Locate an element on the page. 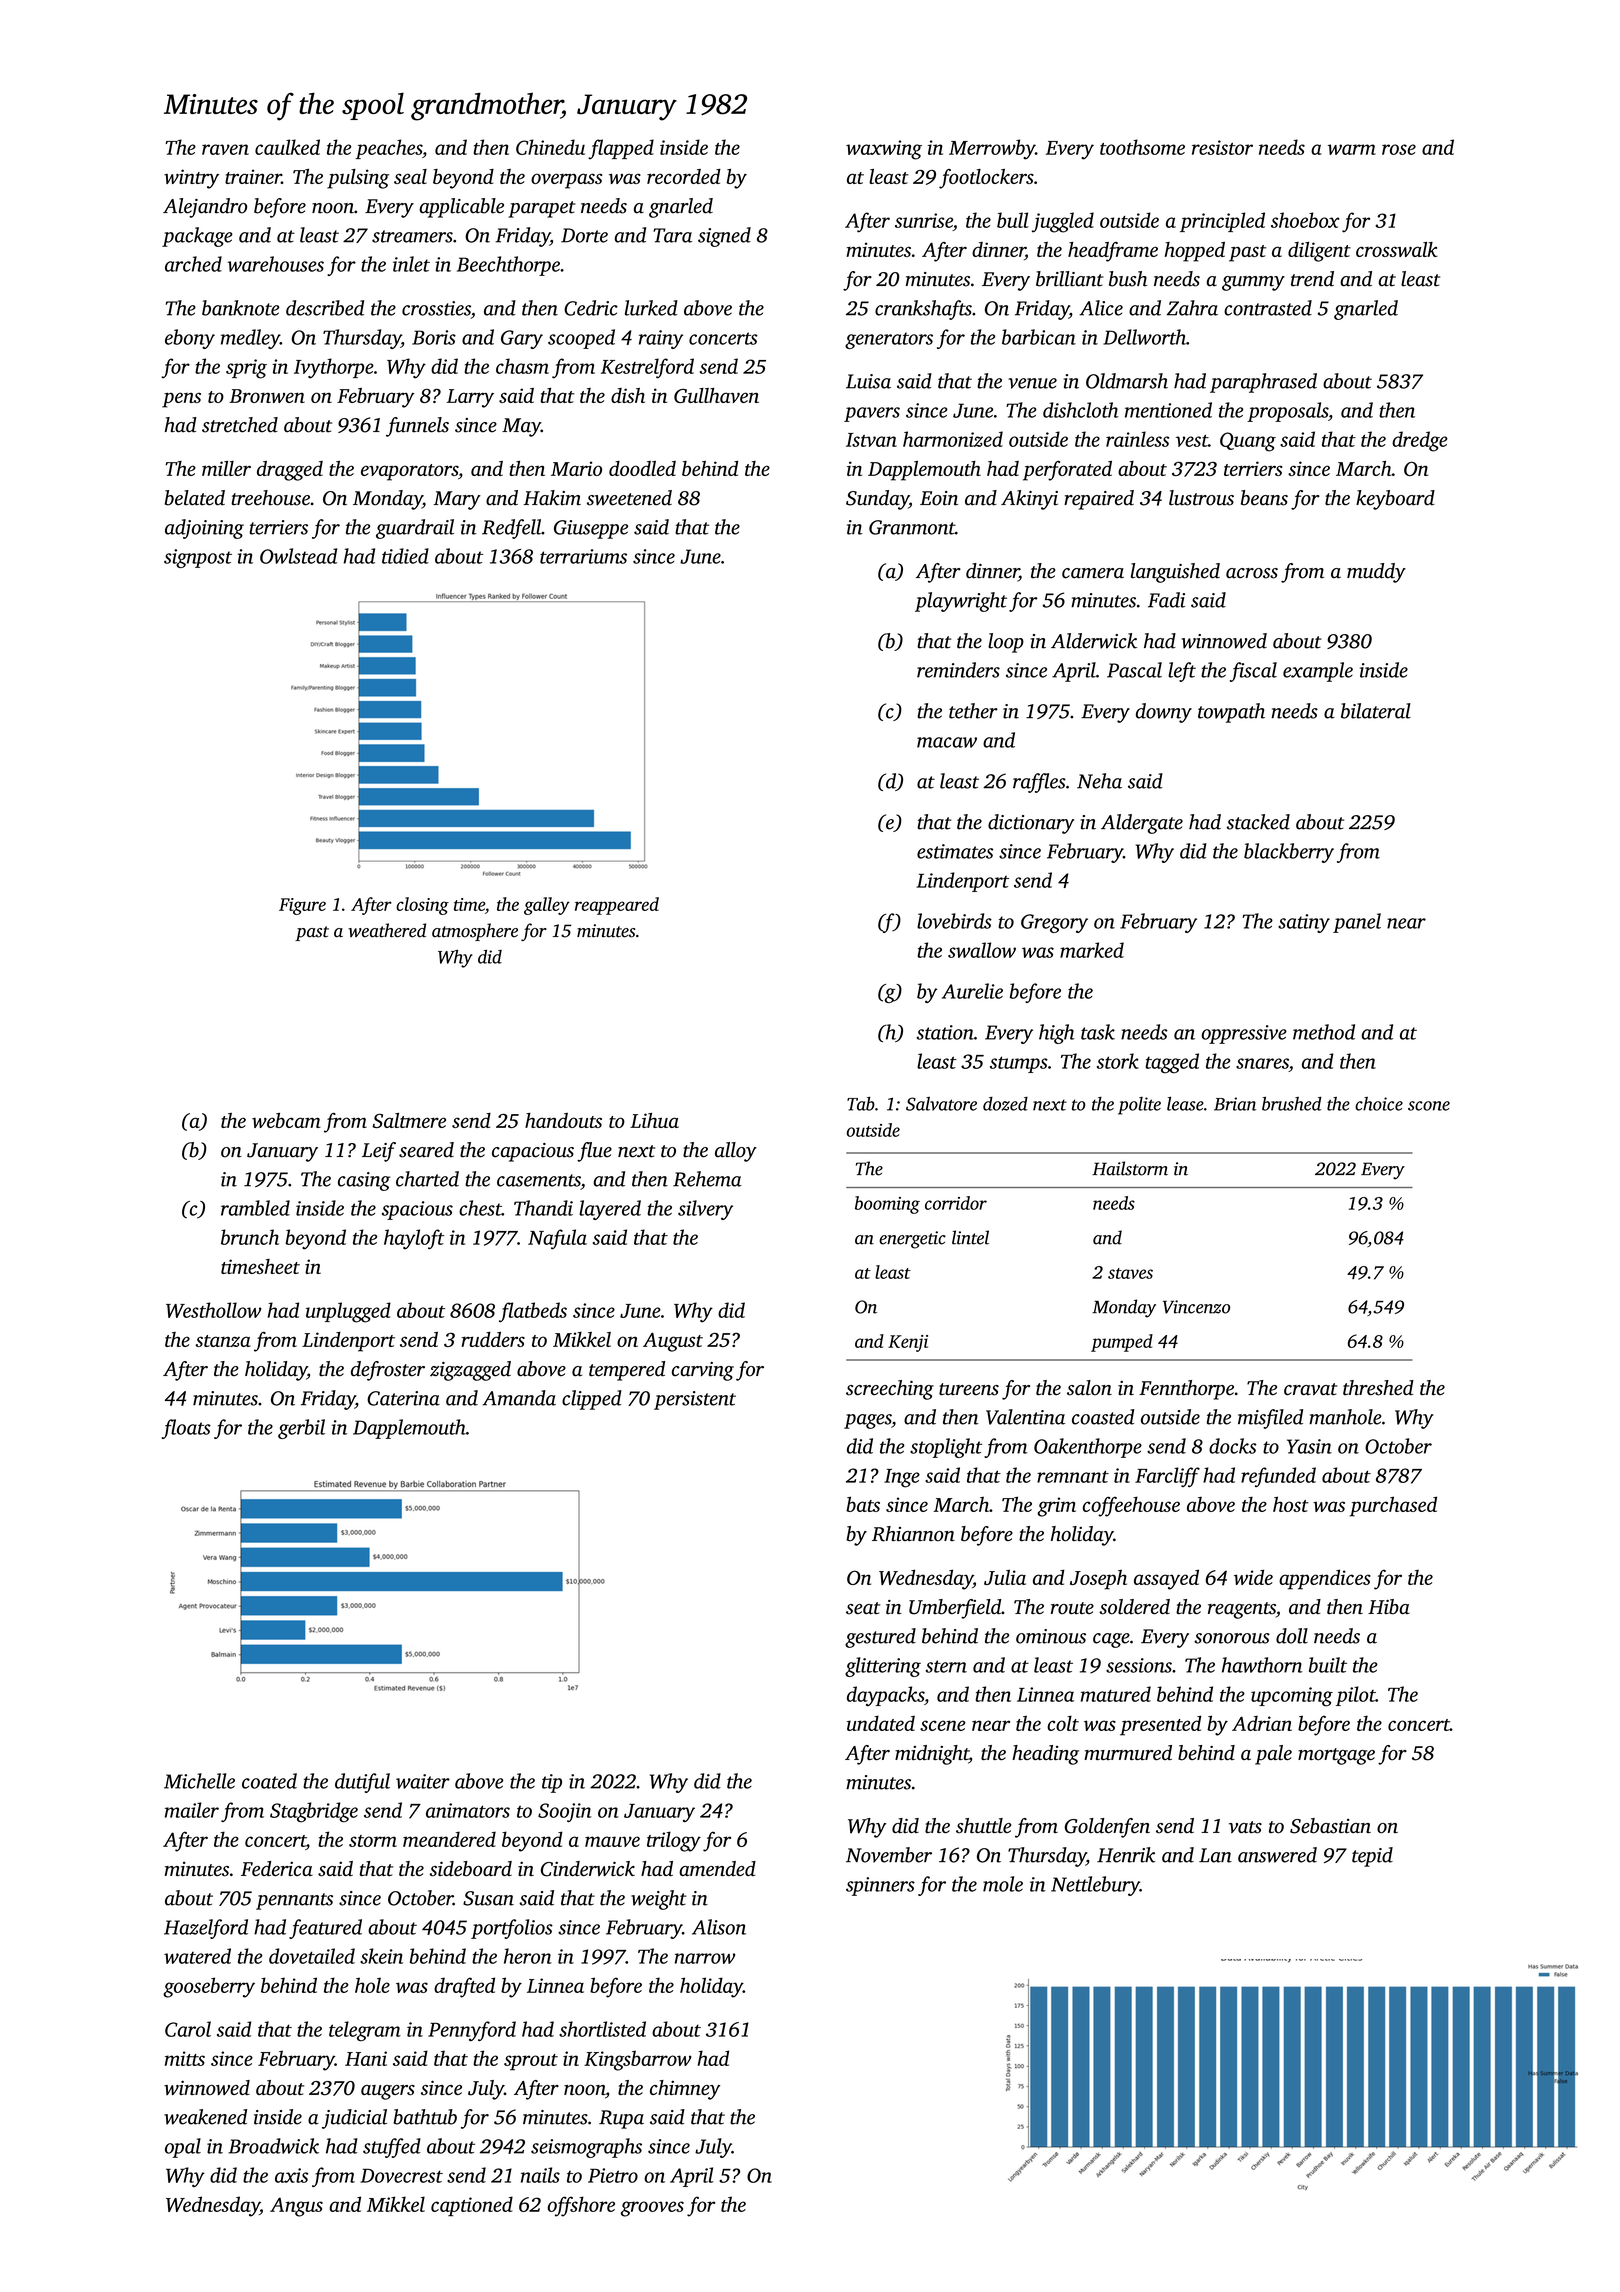  tepid is located at coordinates (1372, 1857).
